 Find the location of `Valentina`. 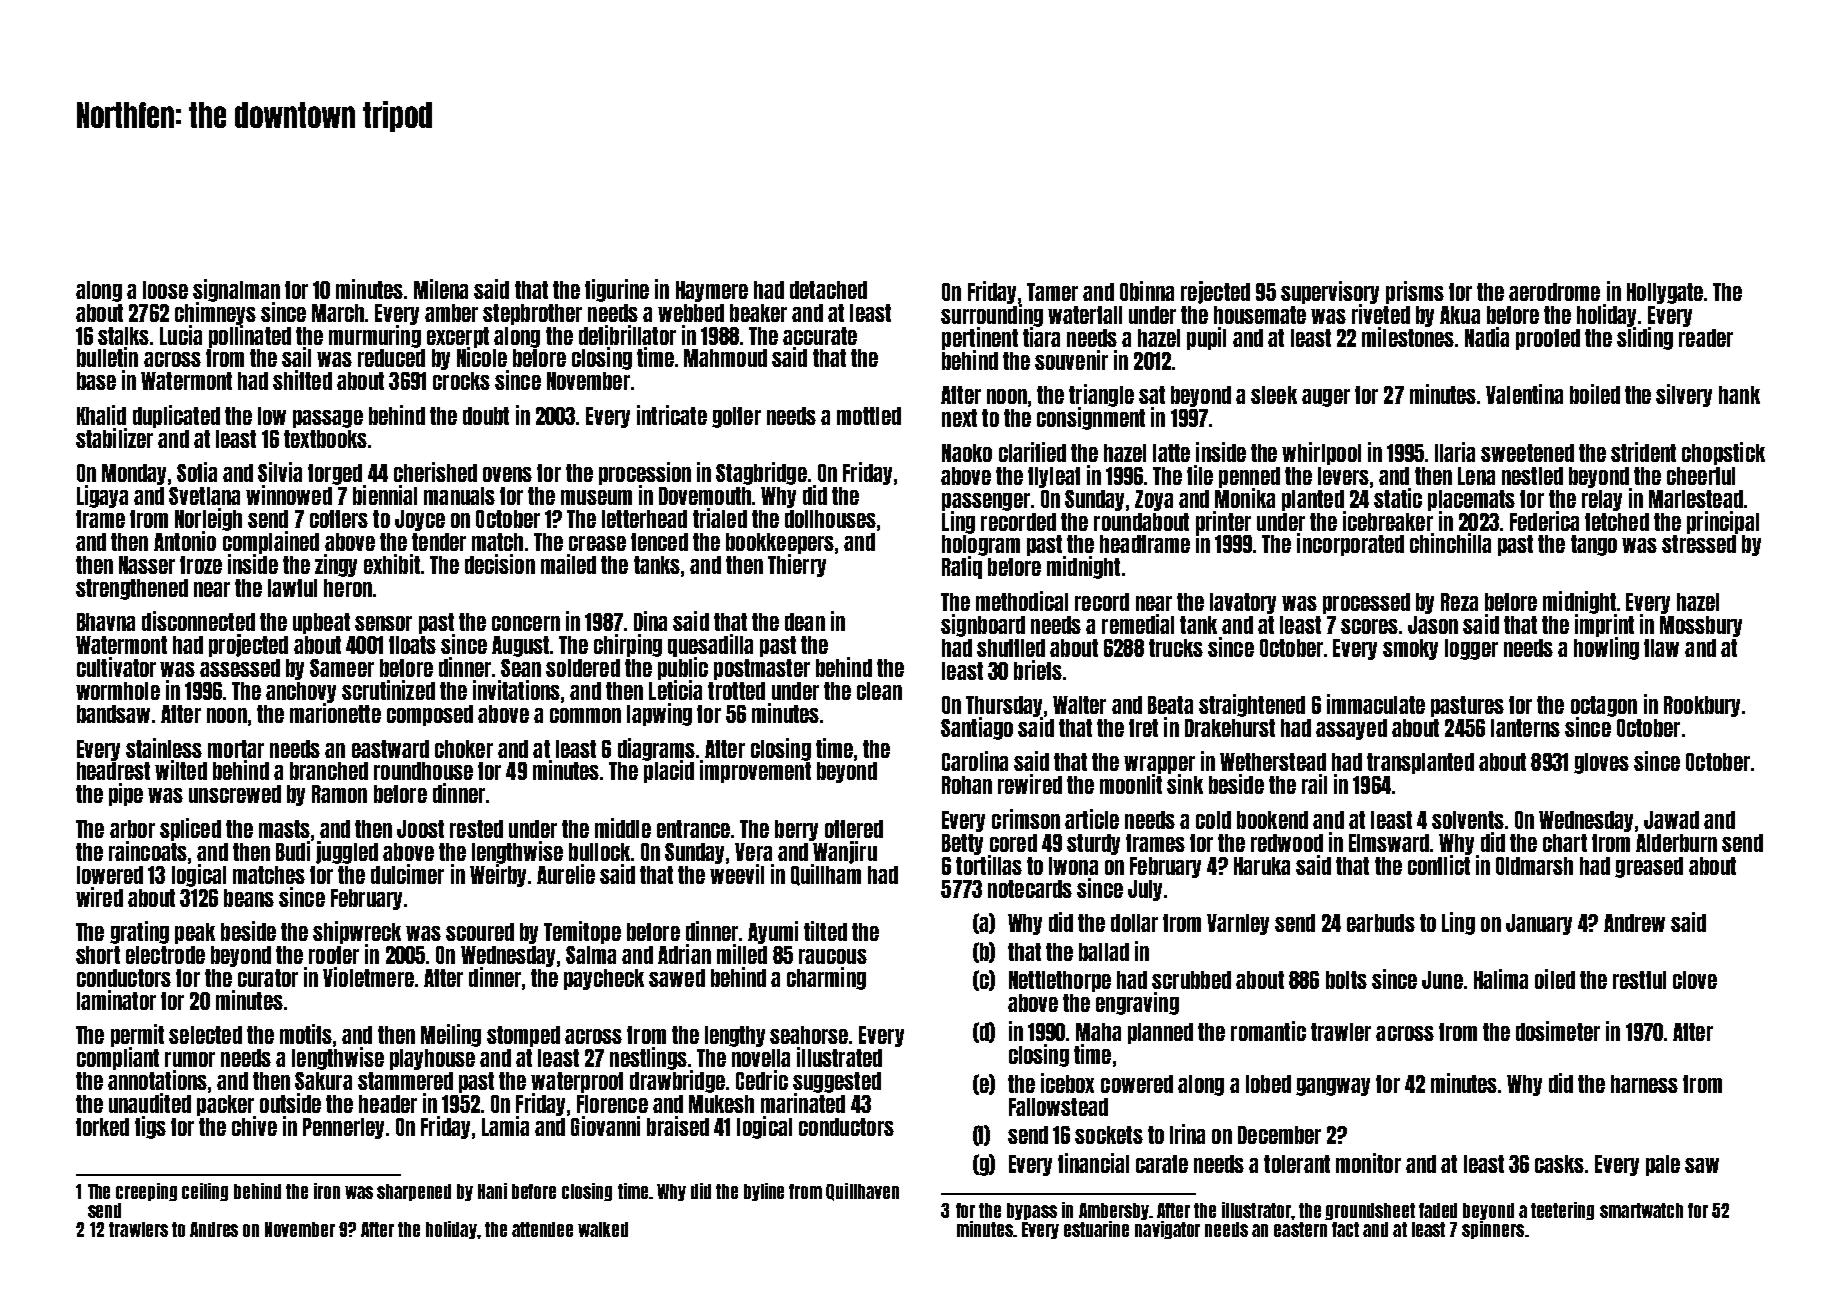

Valentina is located at coordinates (1524, 394).
